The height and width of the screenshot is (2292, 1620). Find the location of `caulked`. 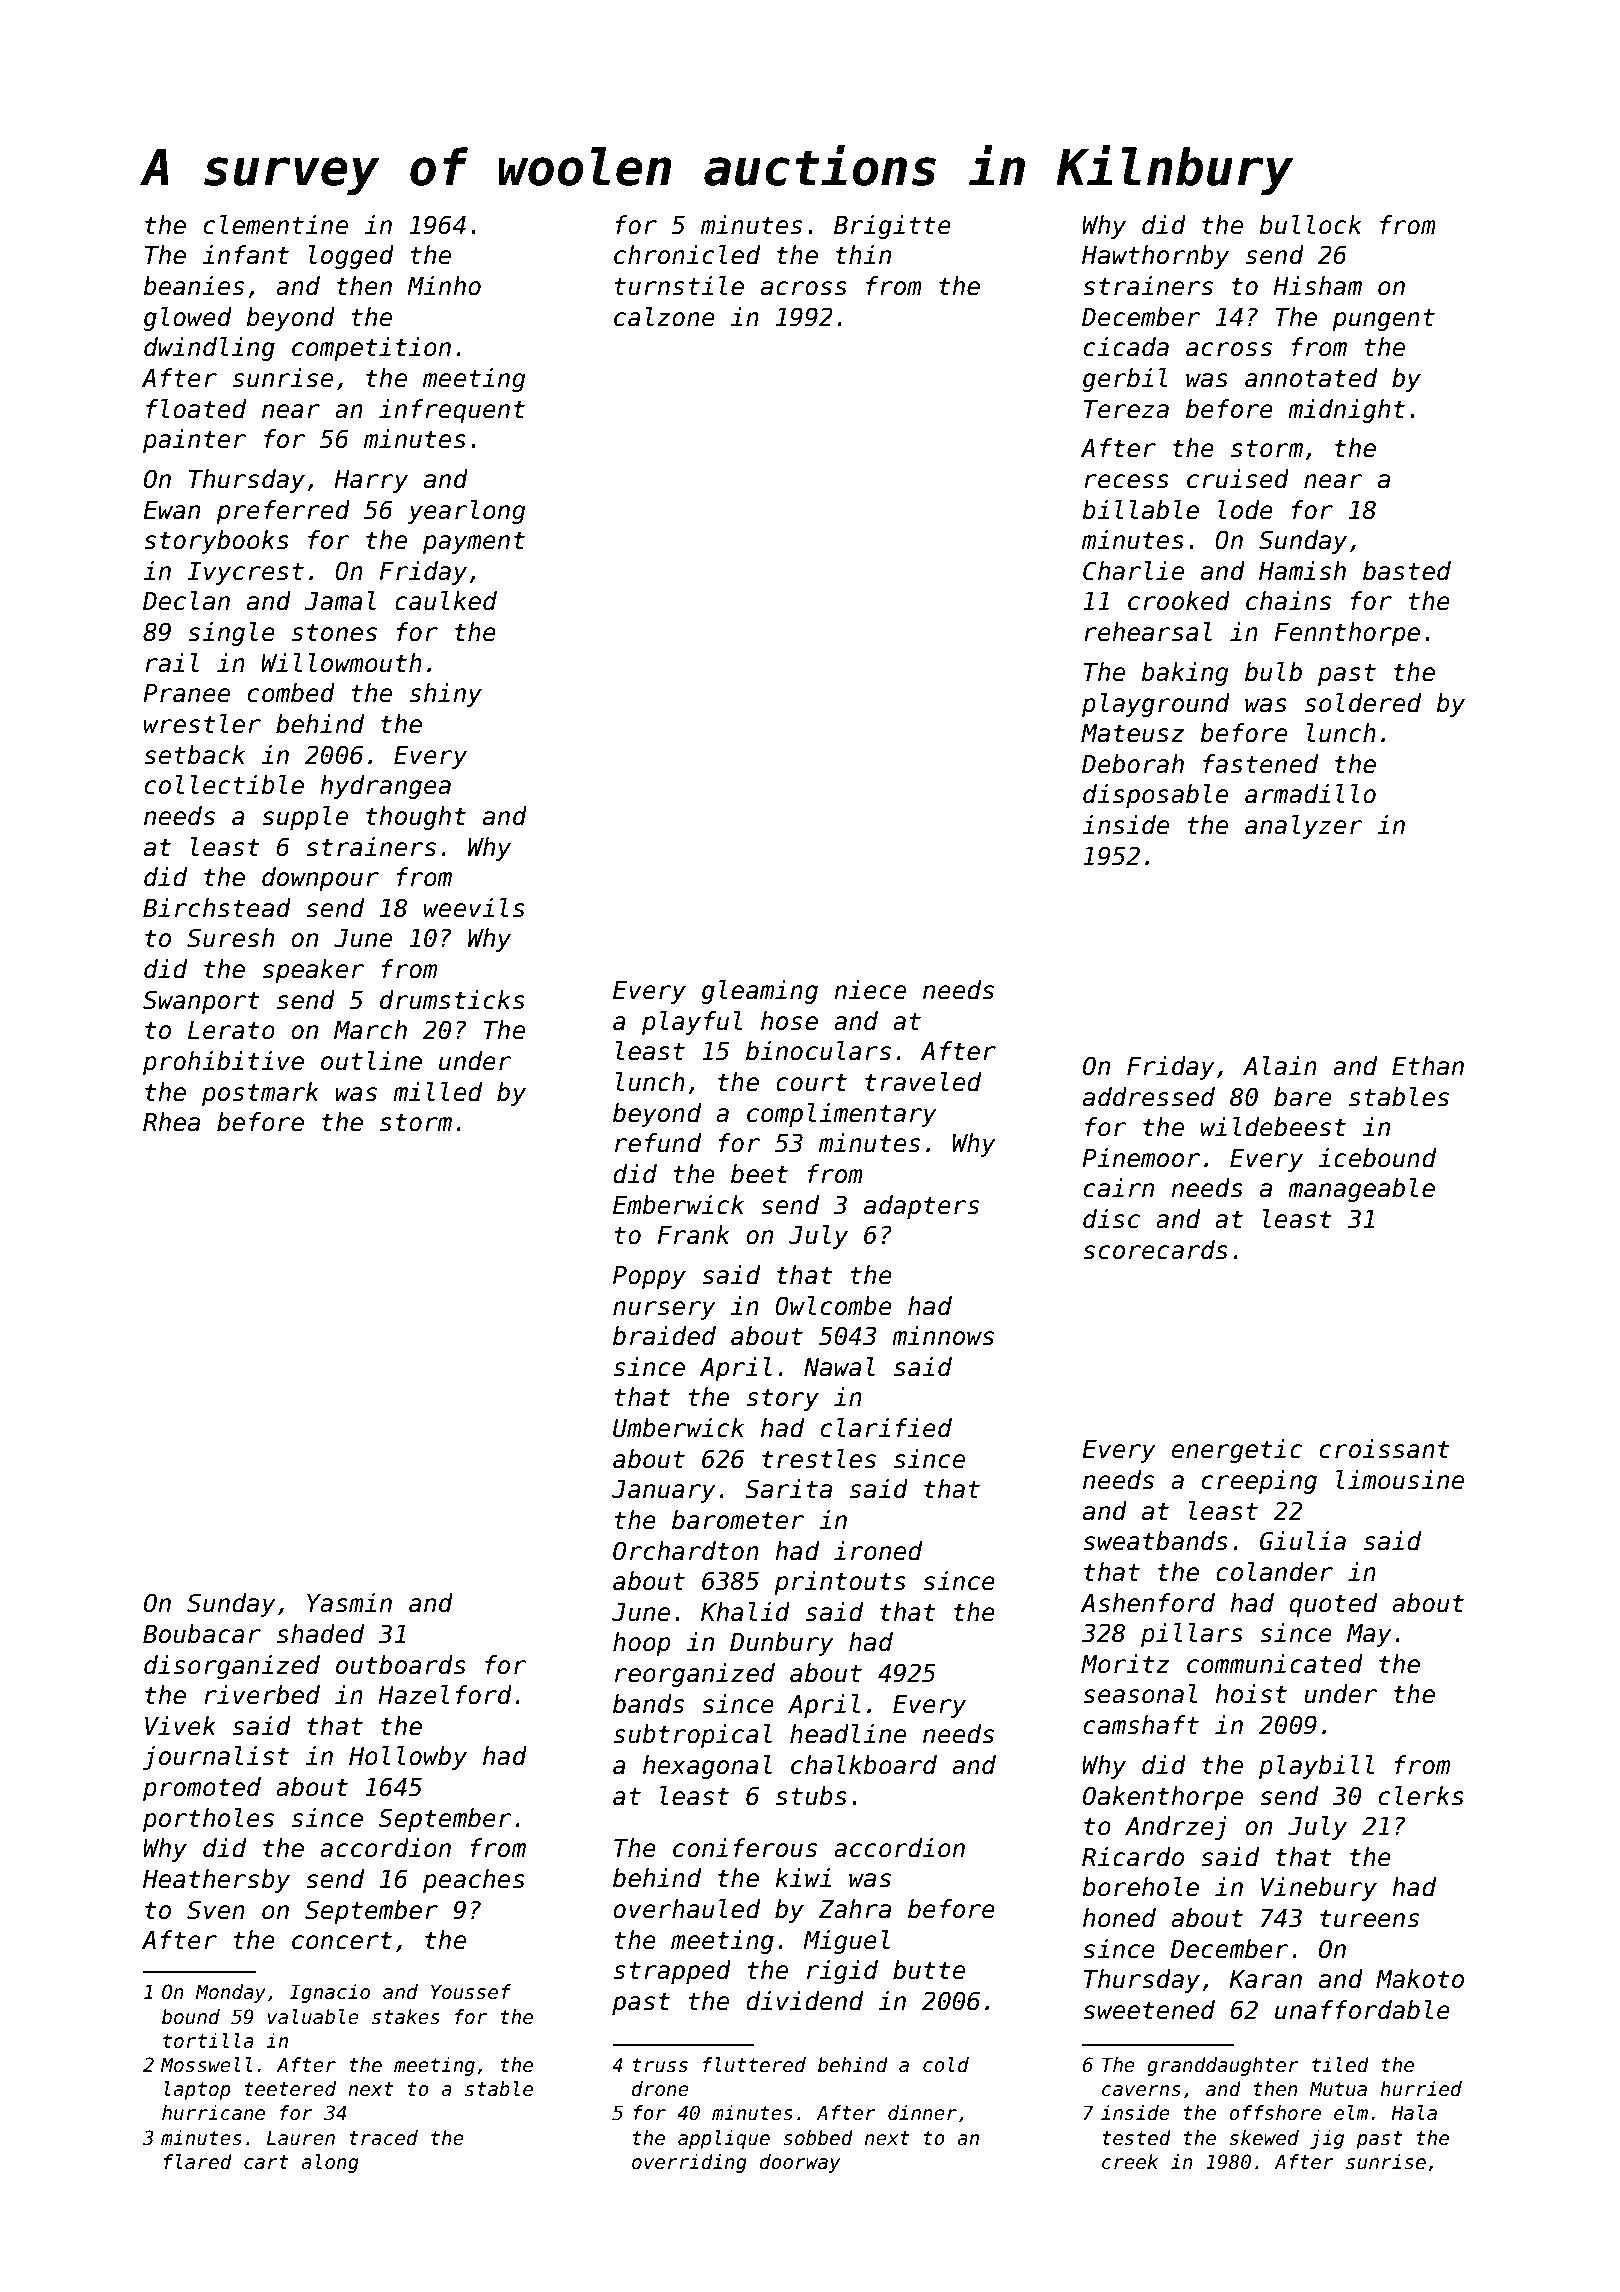

caulked is located at coordinates (446, 601).
